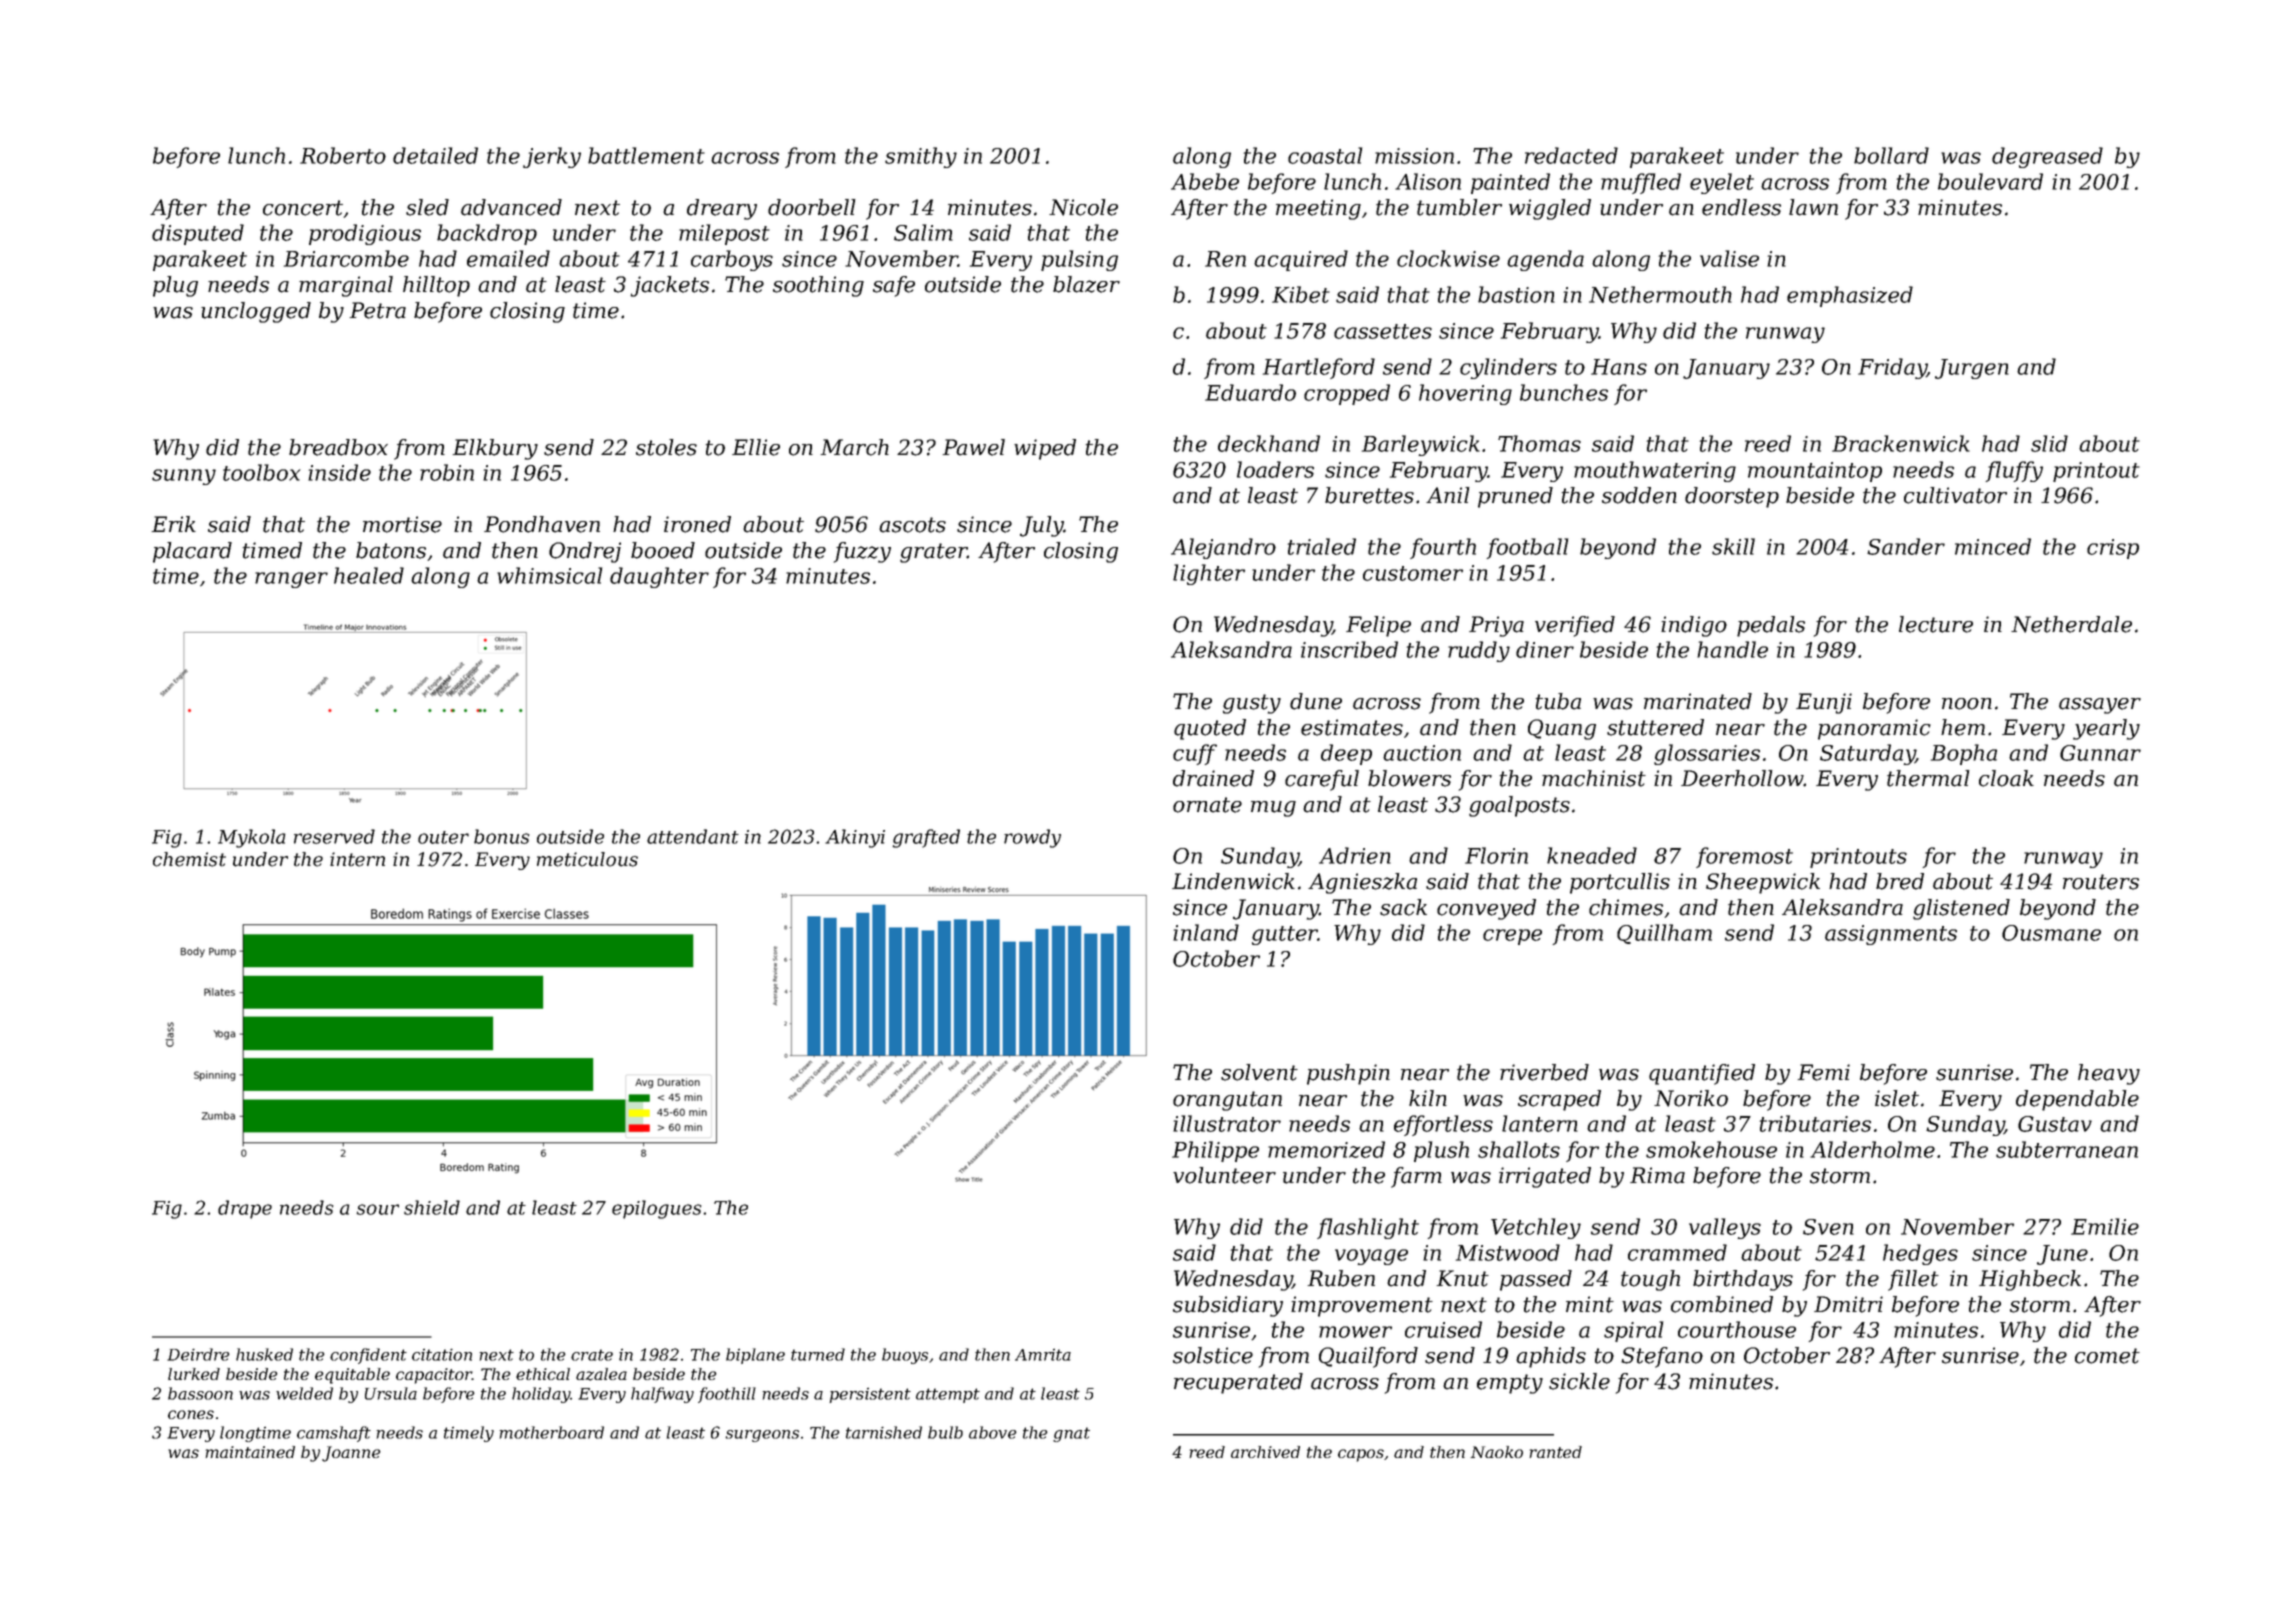 The height and width of the page is (1620, 2292). I want to click on above, so click(992, 1432).
